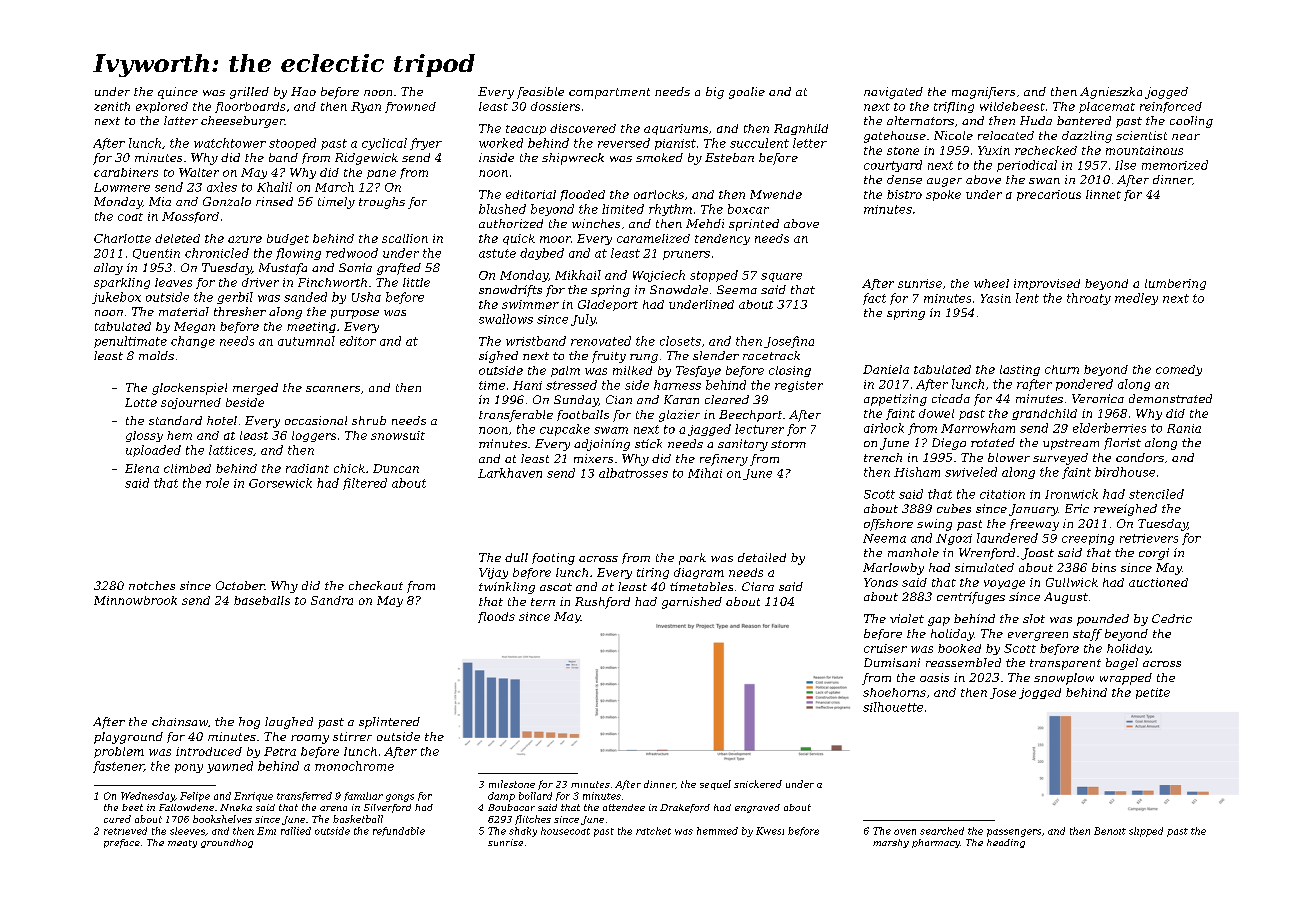 The height and width of the document is (924, 1308). Describe the element at coordinates (416, 282) in the document. I see `little` at that location.
